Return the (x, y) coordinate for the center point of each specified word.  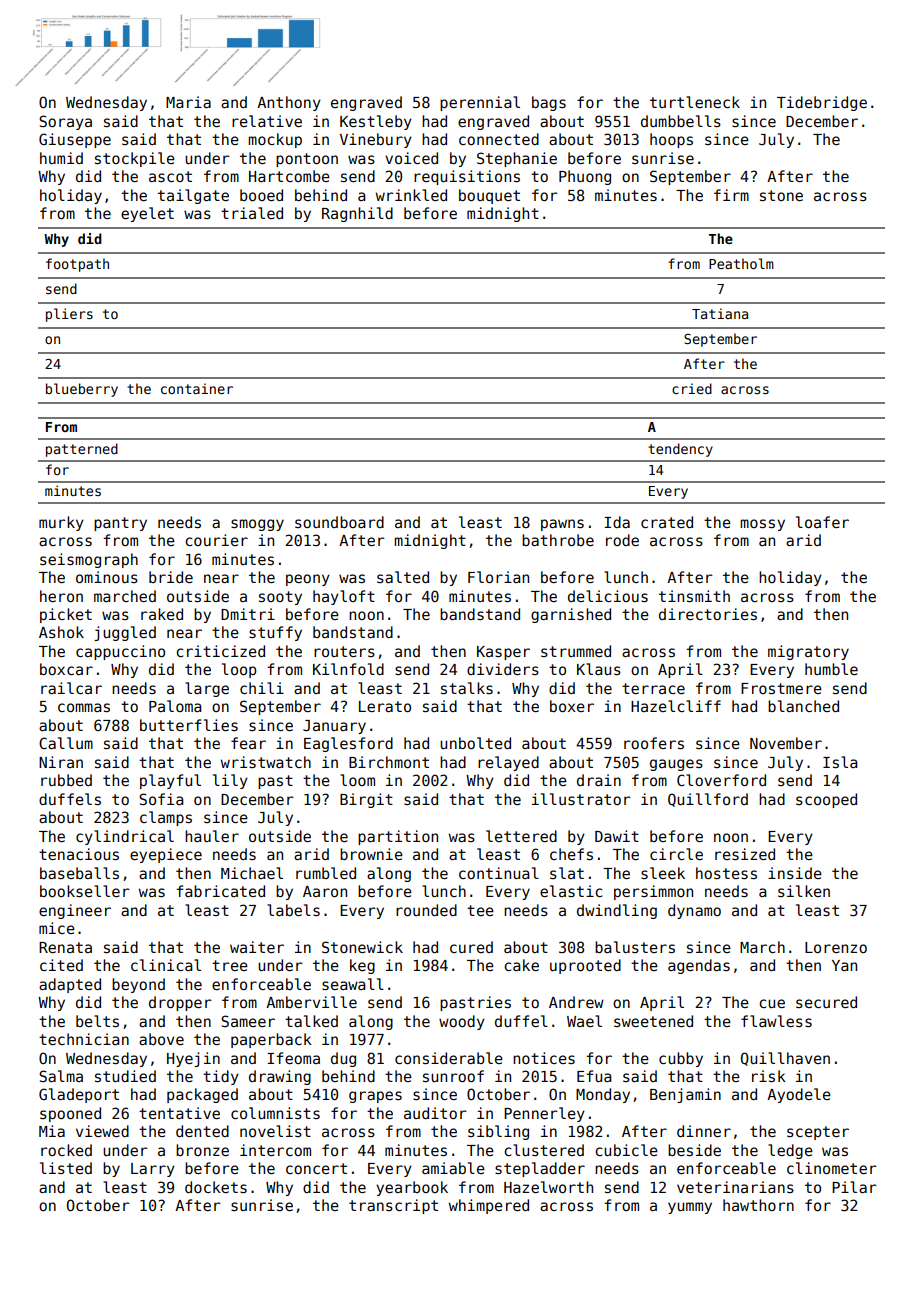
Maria (188, 102)
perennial (480, 103)
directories (708, 614)
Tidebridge (822, 103)
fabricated (220, 891)
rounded (426, 910)
